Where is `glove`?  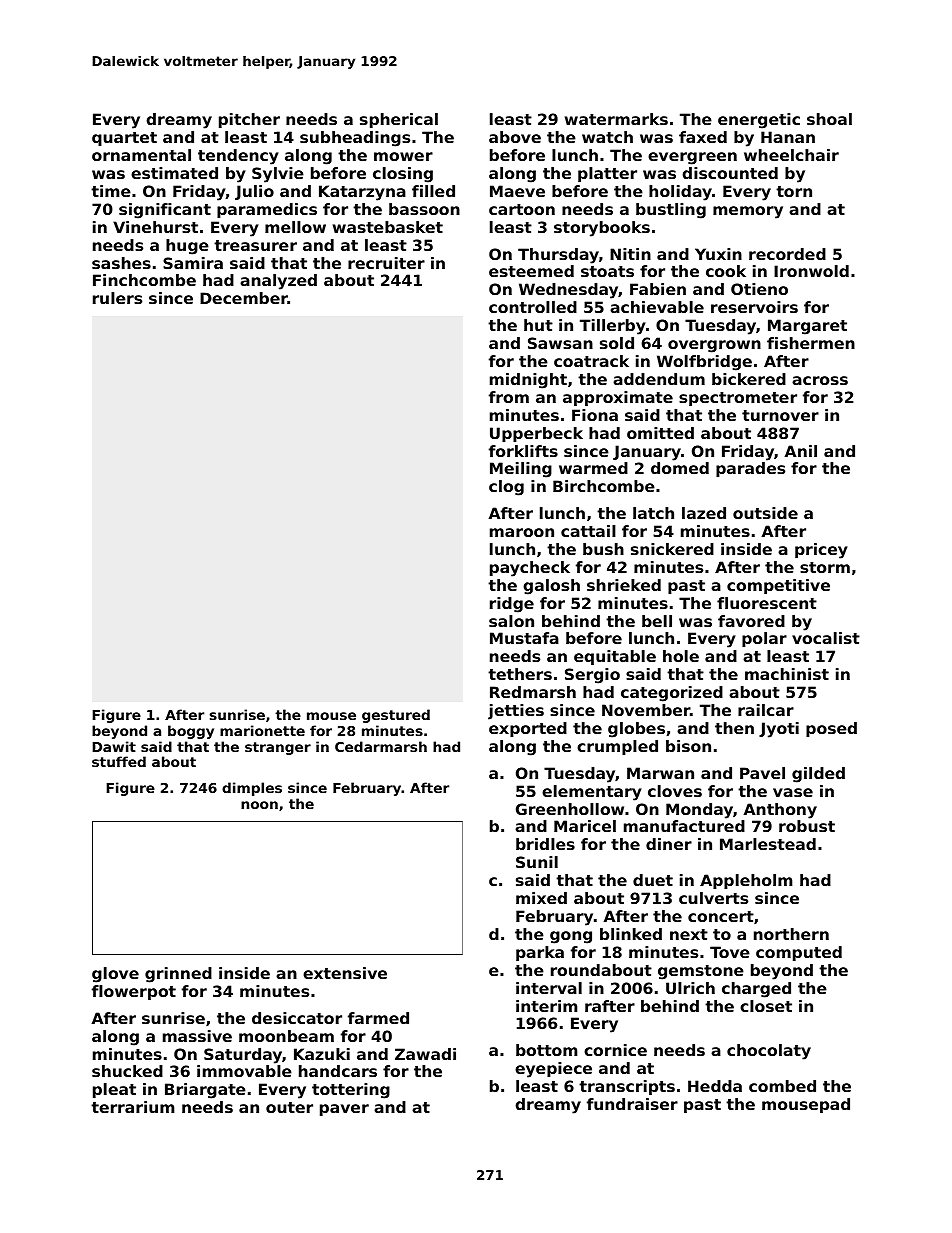
glove is located at coordinates (115, 975).
